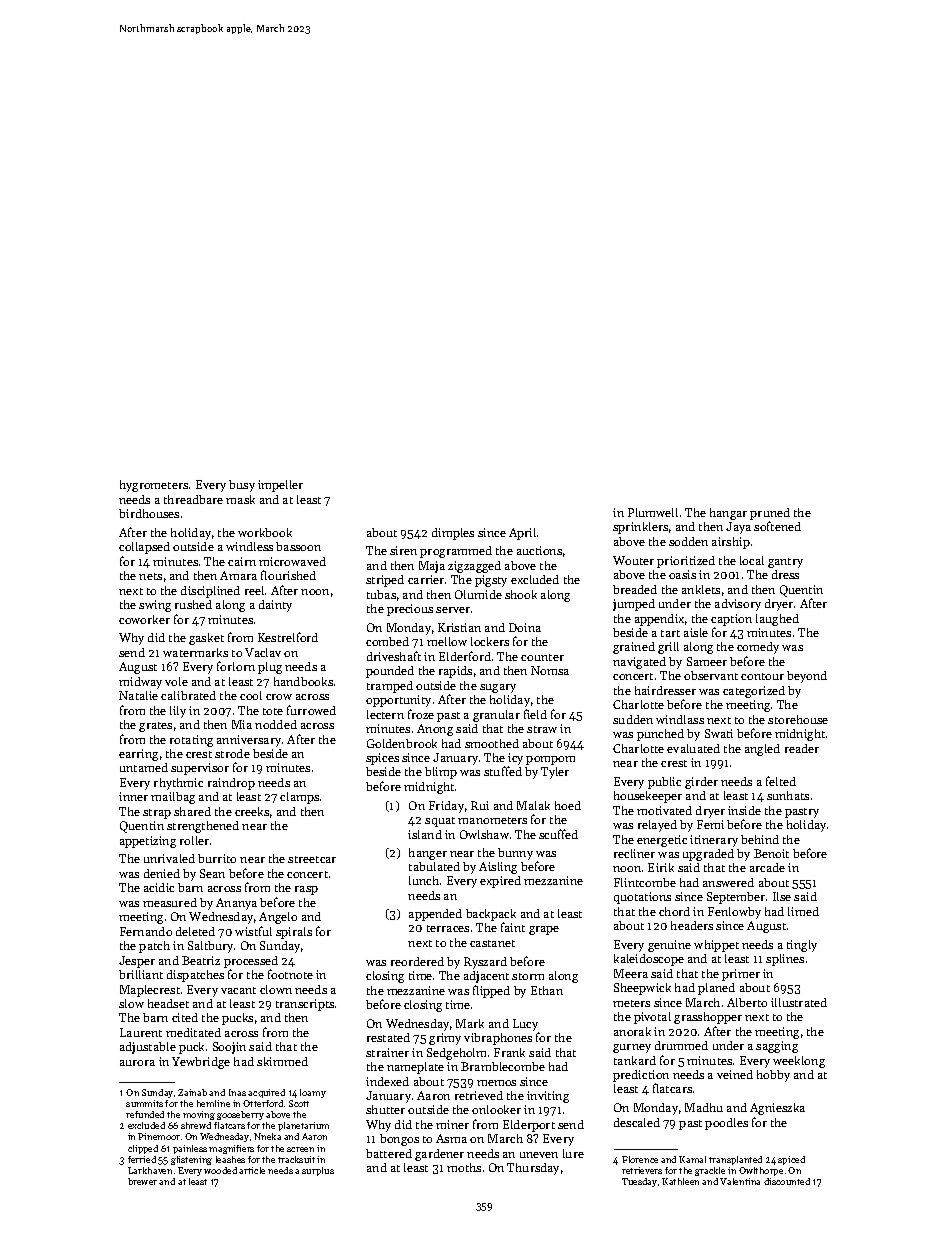 The image size is (952, 1233). What do you see at coordinates (305, 1005) in the screenshot?
I see `transcripts` at bounding box center [305, 1005].
